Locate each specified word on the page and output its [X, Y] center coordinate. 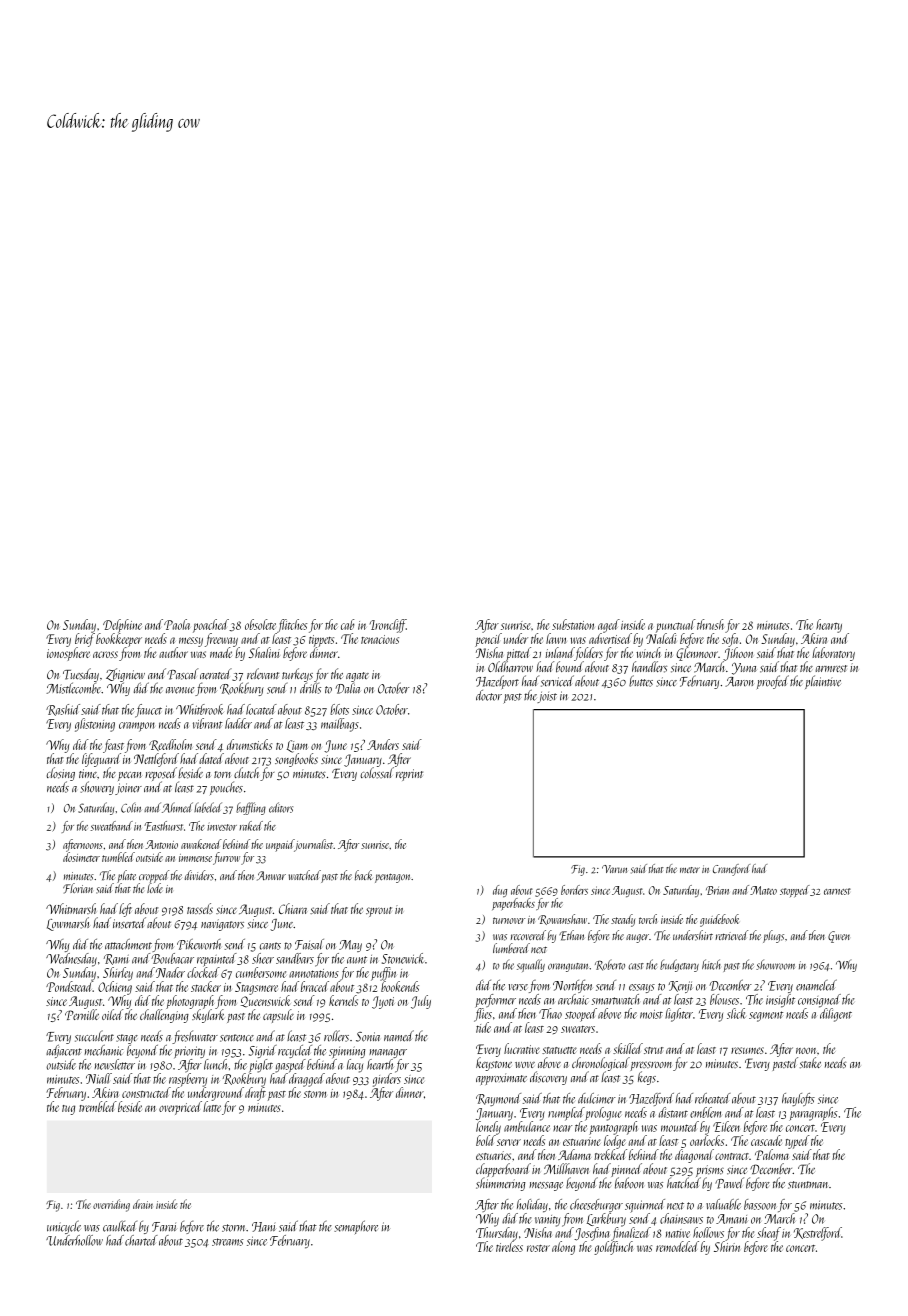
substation [573, 624]
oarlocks [707, 1140]
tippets [321, 641]
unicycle [64, 1227]
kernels [343, 1000]
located [261, 709]
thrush [710, 624]
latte [212, 1106]
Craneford [731, 870]
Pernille [82, 1014]
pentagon [392, 878]
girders [387, 1080]
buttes [641, 681]
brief [85, 640]
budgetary [679, 965]
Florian [78, 888]
